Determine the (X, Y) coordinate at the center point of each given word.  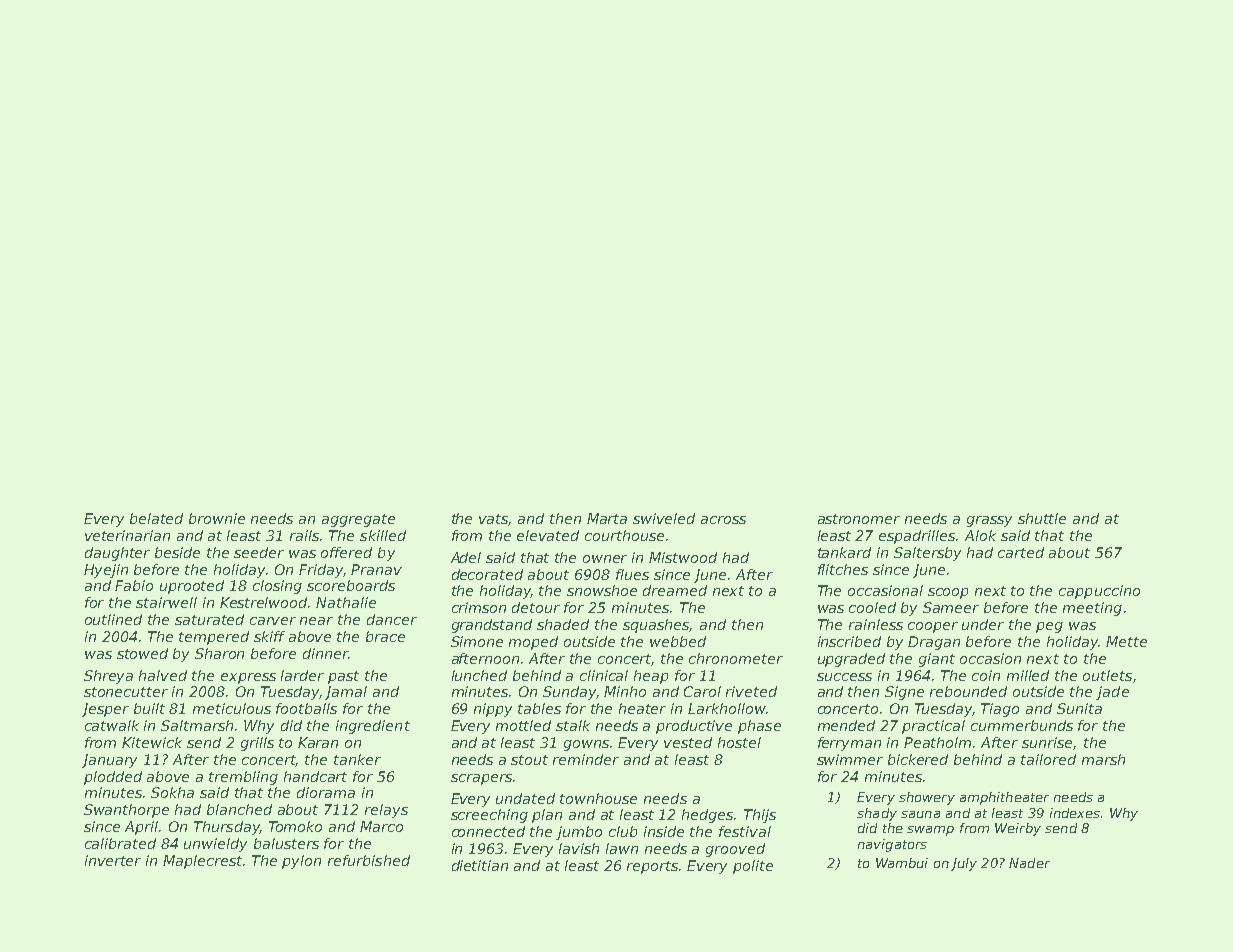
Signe (904, 693)
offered (346, 552)
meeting (1092, 609)
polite (753, 867)
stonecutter (126, 692)
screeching (489, 816)
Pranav (376, 569)
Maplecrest (202, 862)
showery (927, 798)
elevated (548, 535)
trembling (243, 778)
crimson (479, 607)
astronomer (859, 519)
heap (651, 677)
